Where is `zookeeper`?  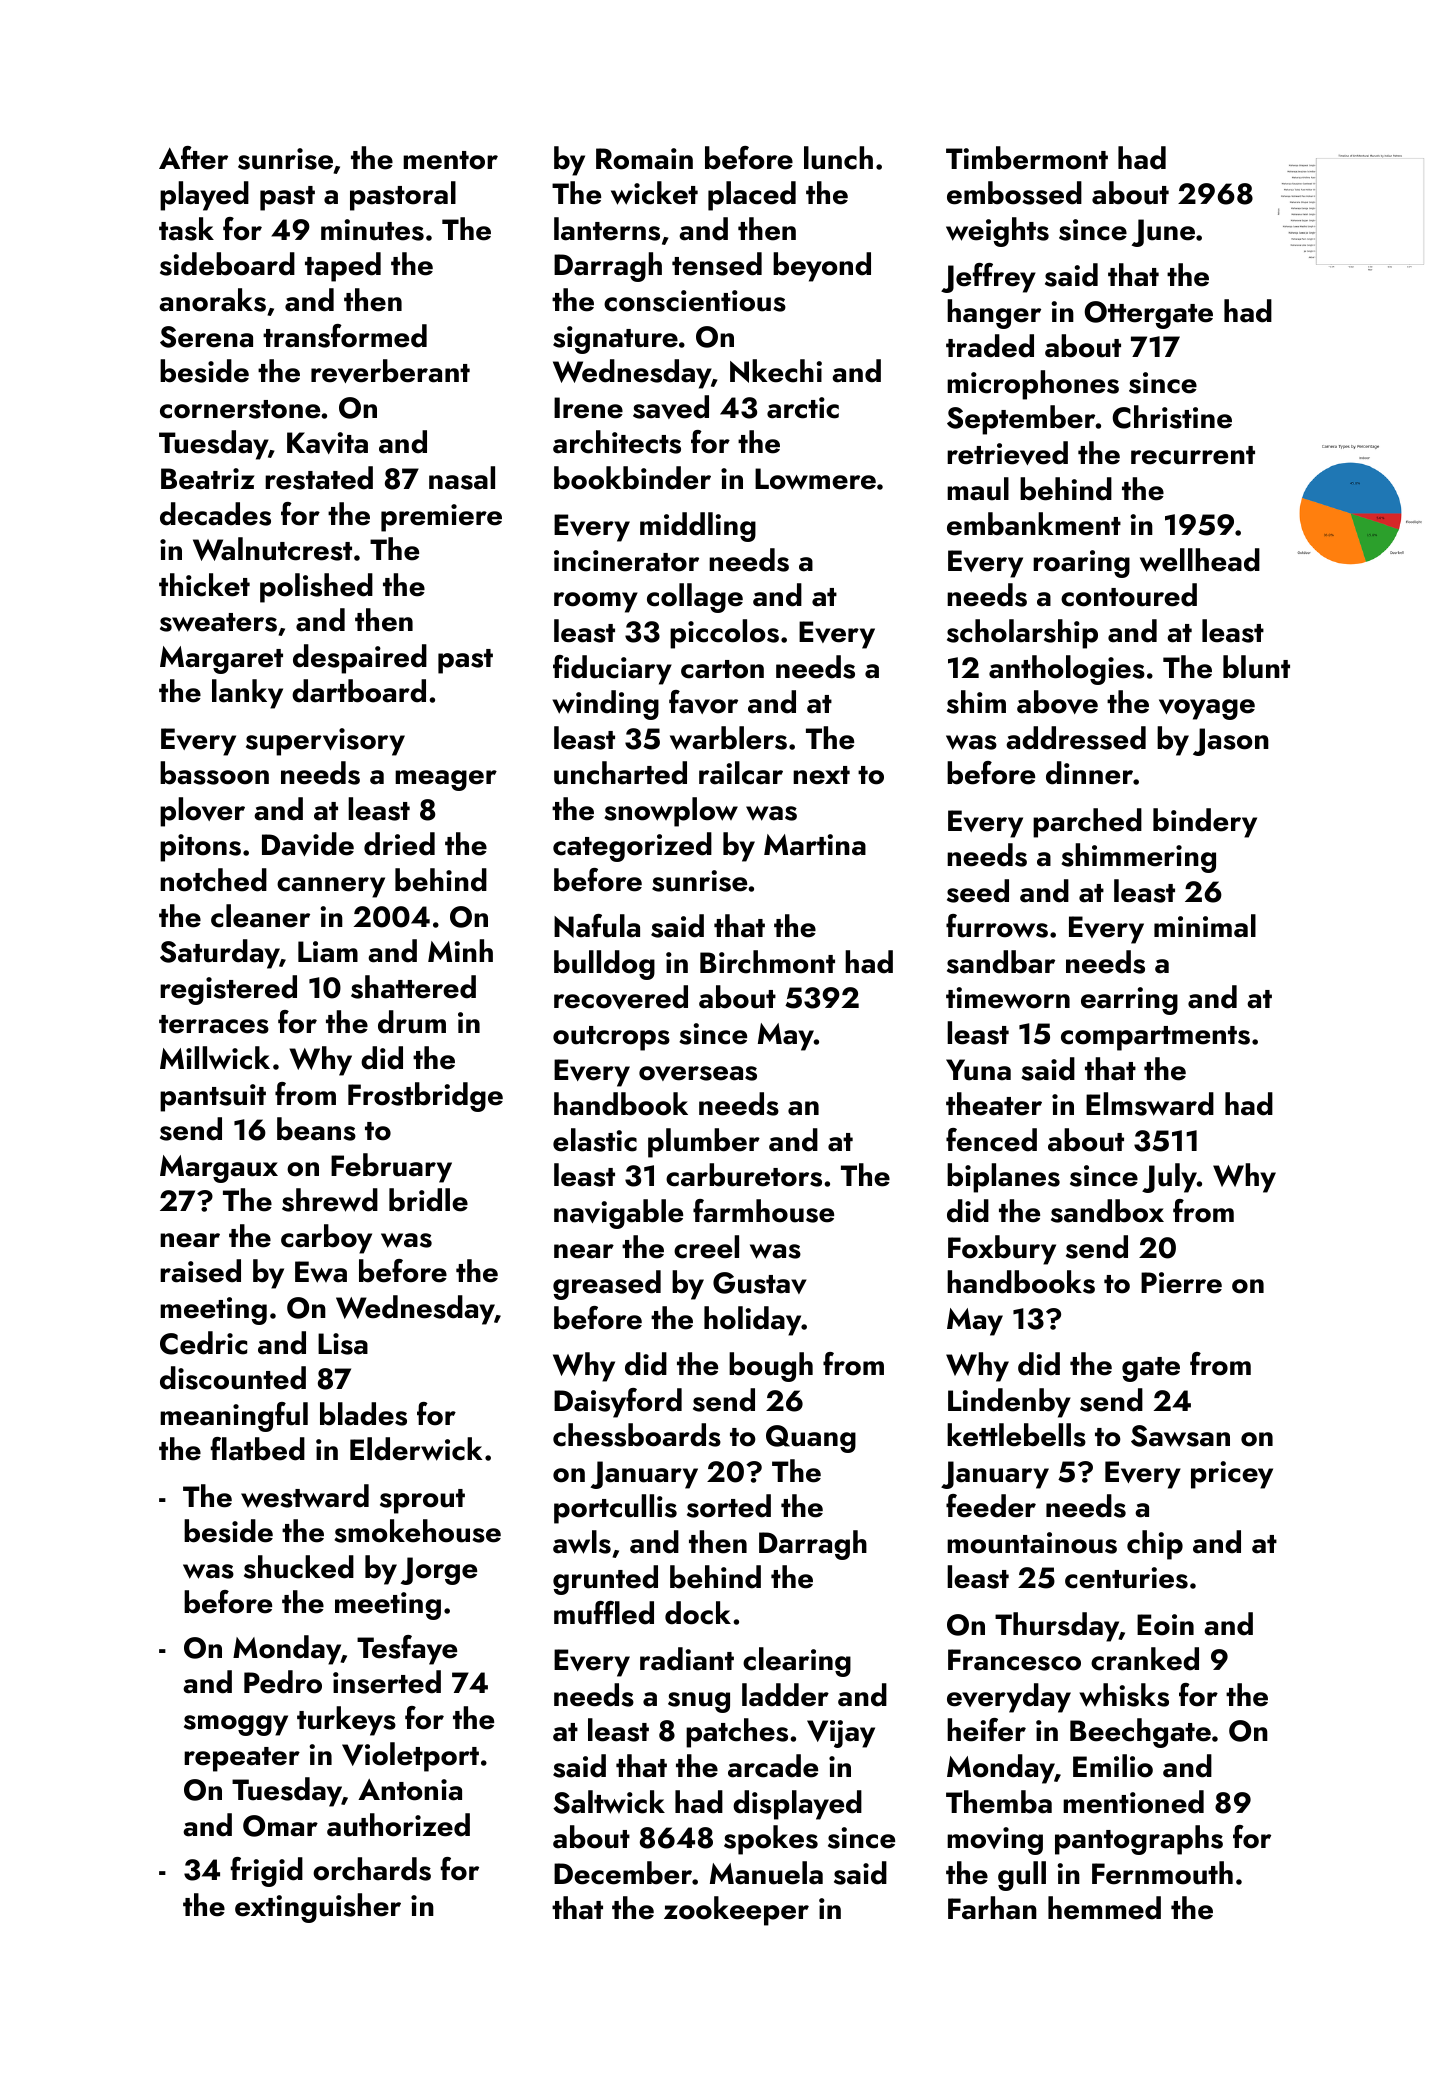 zookeeper is located at coordinates (736, 1911).
